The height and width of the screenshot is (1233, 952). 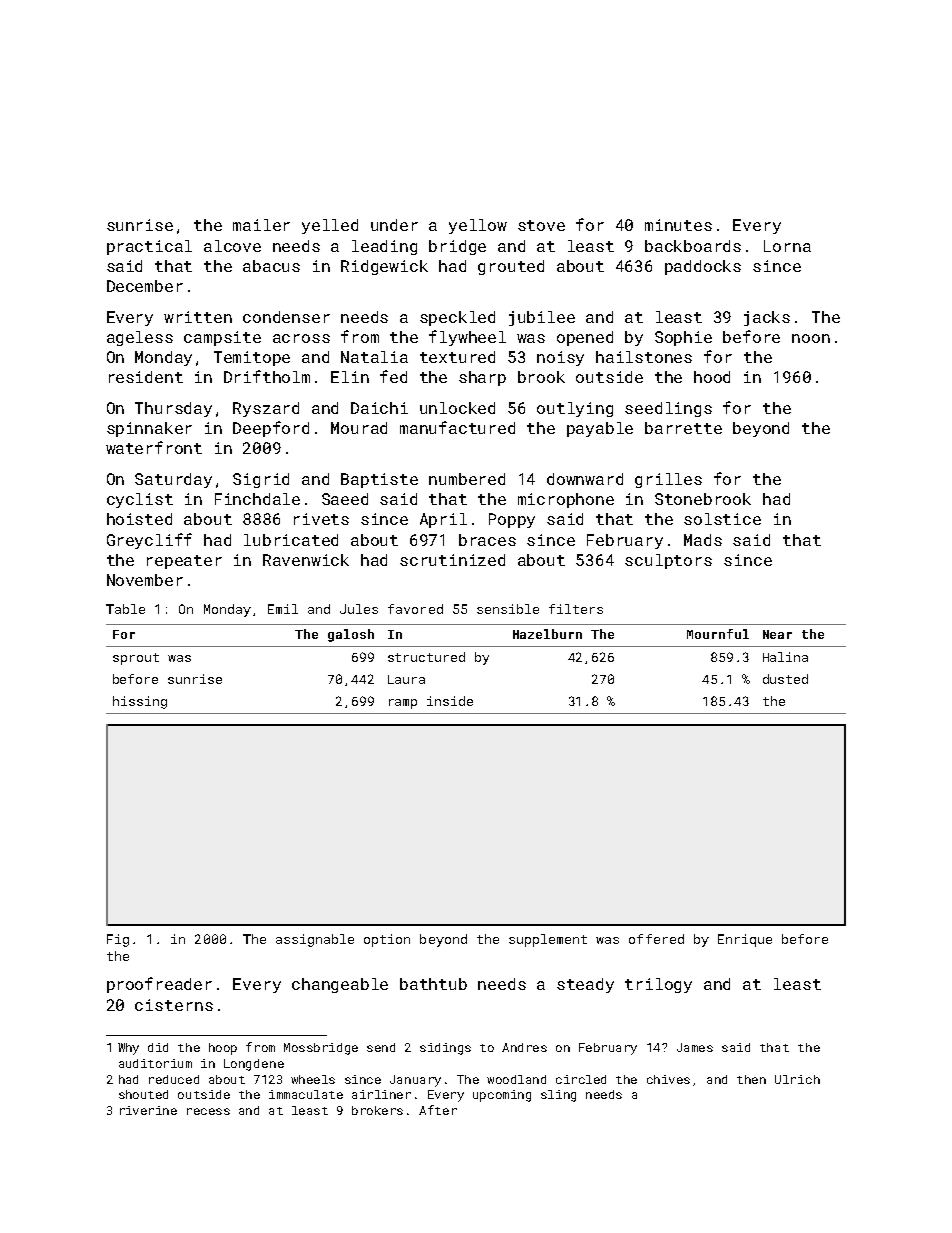 I want to click on leading, so click(x=384, y=247).
